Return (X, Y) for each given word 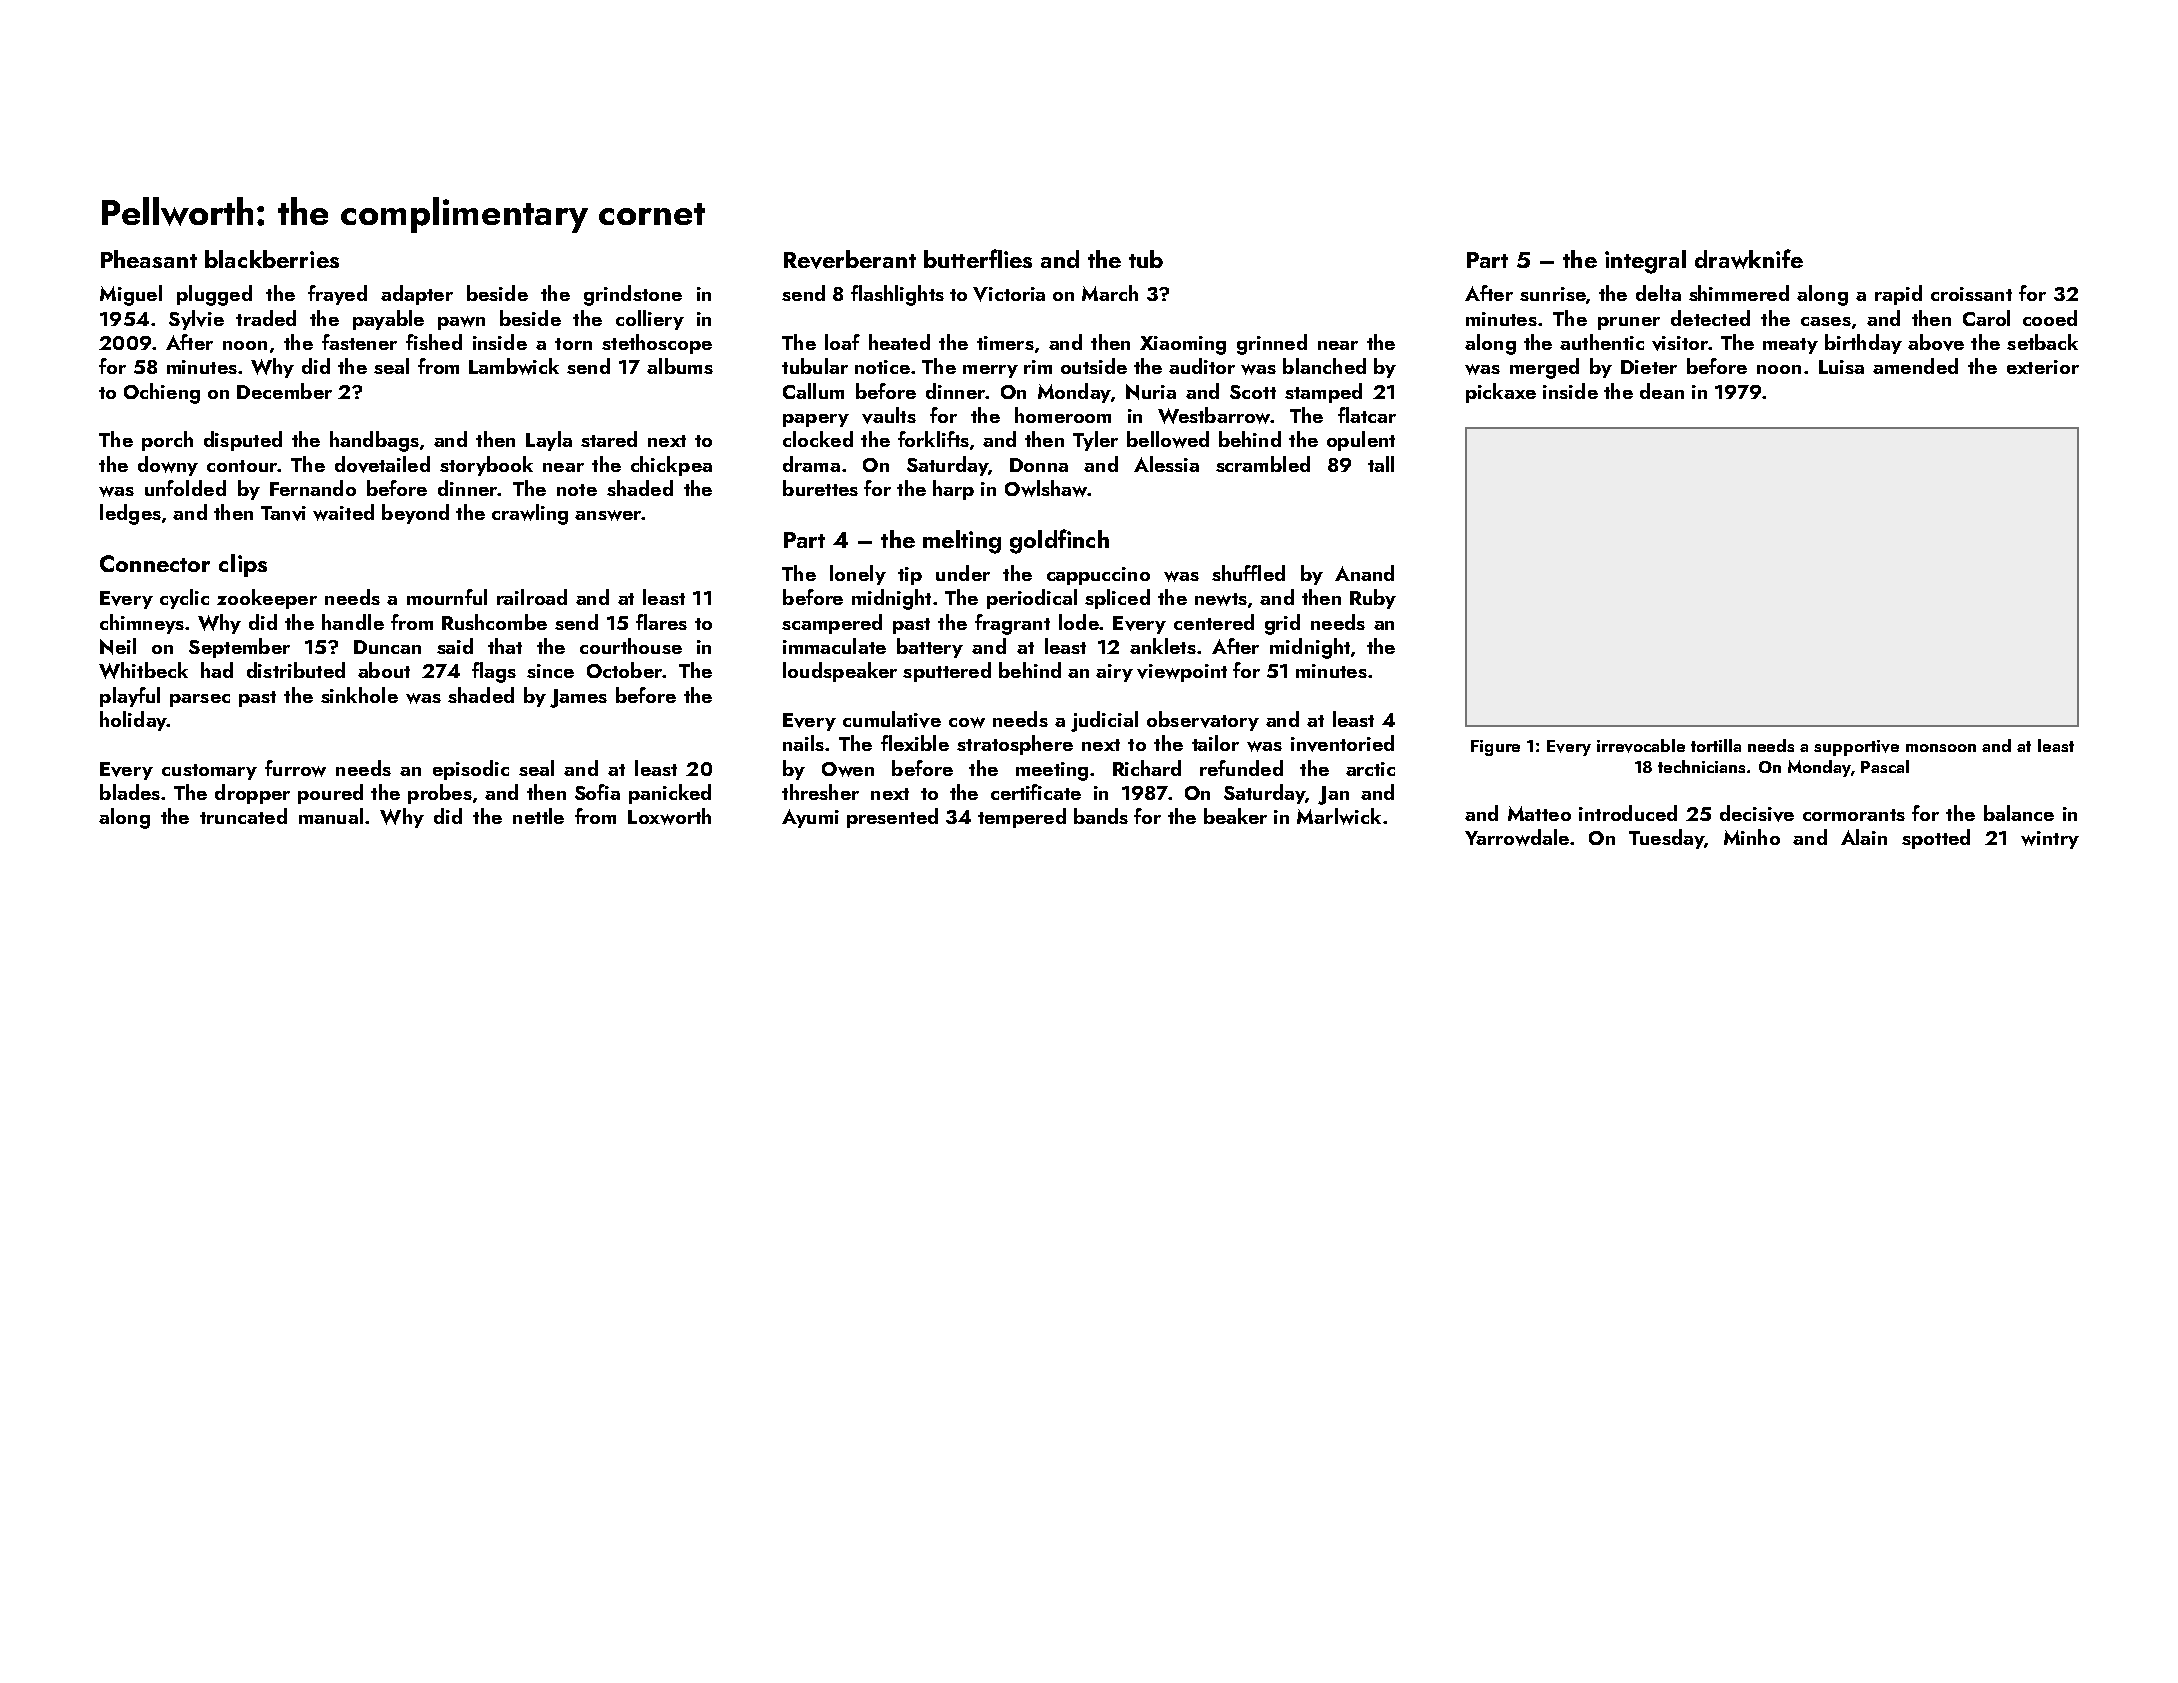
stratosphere (1015, 745)
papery (816, 420)
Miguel (131, 295)
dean (1662, 391)
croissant (1971, 294)
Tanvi (283, 513)
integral (1645, 262)
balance (2019, 813)
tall (1381, 464)
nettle (538, 816)
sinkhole (359, 695)
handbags (374, 441)
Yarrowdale (1517, 837)
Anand (1364, 573)
